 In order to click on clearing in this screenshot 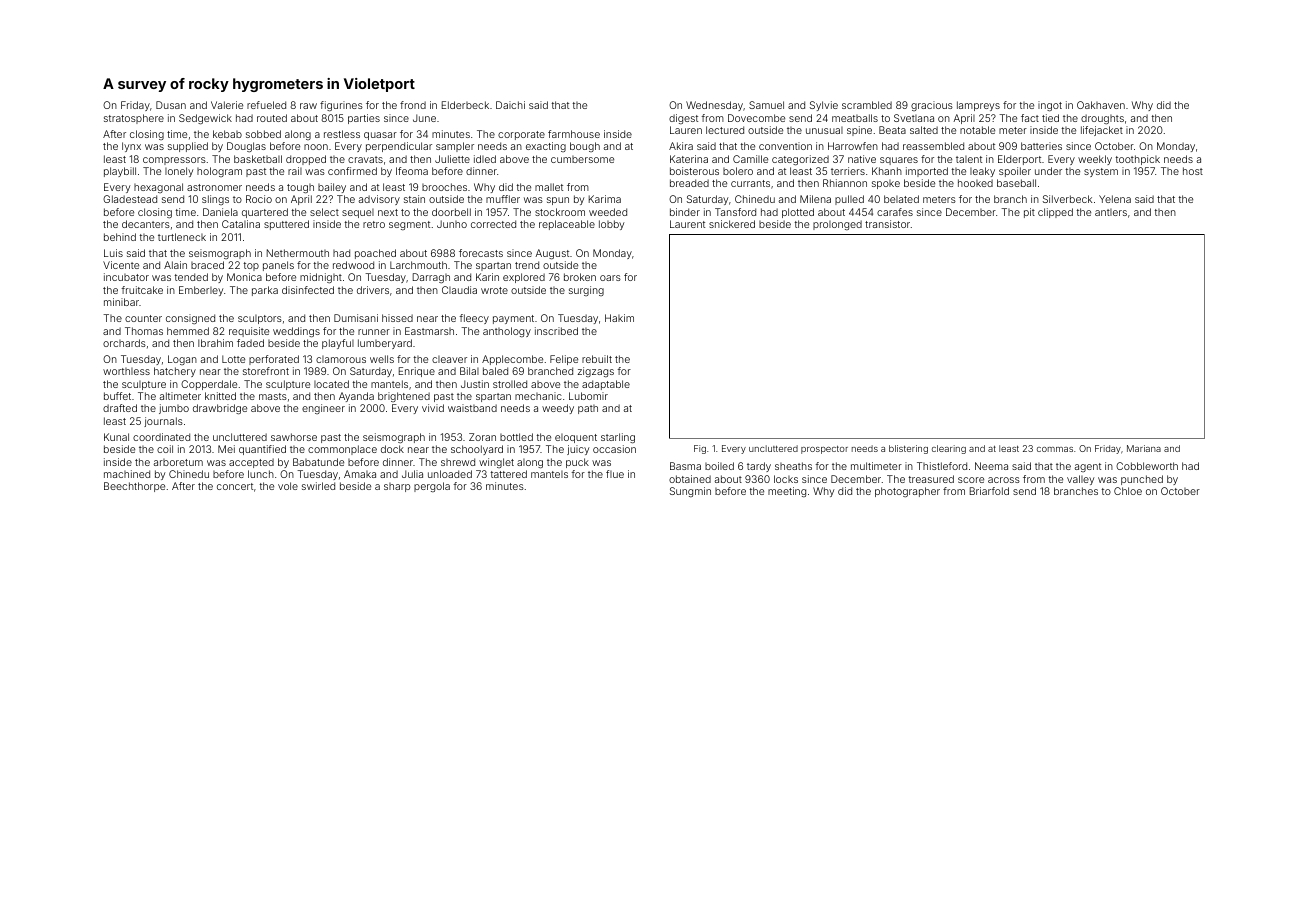, I will do `click(949, 449)`.
